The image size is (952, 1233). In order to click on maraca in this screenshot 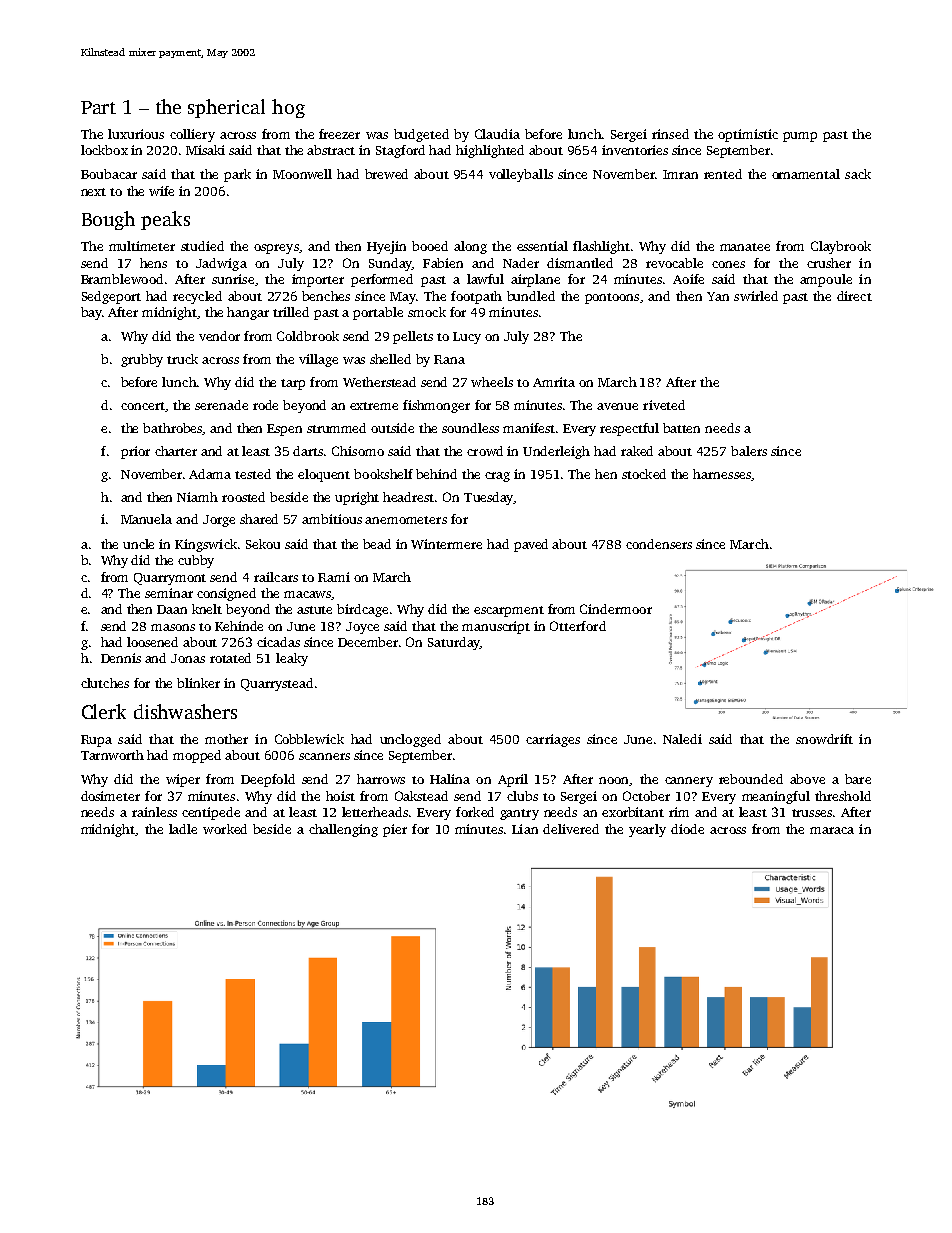, I will do `click(832, 830)`.
